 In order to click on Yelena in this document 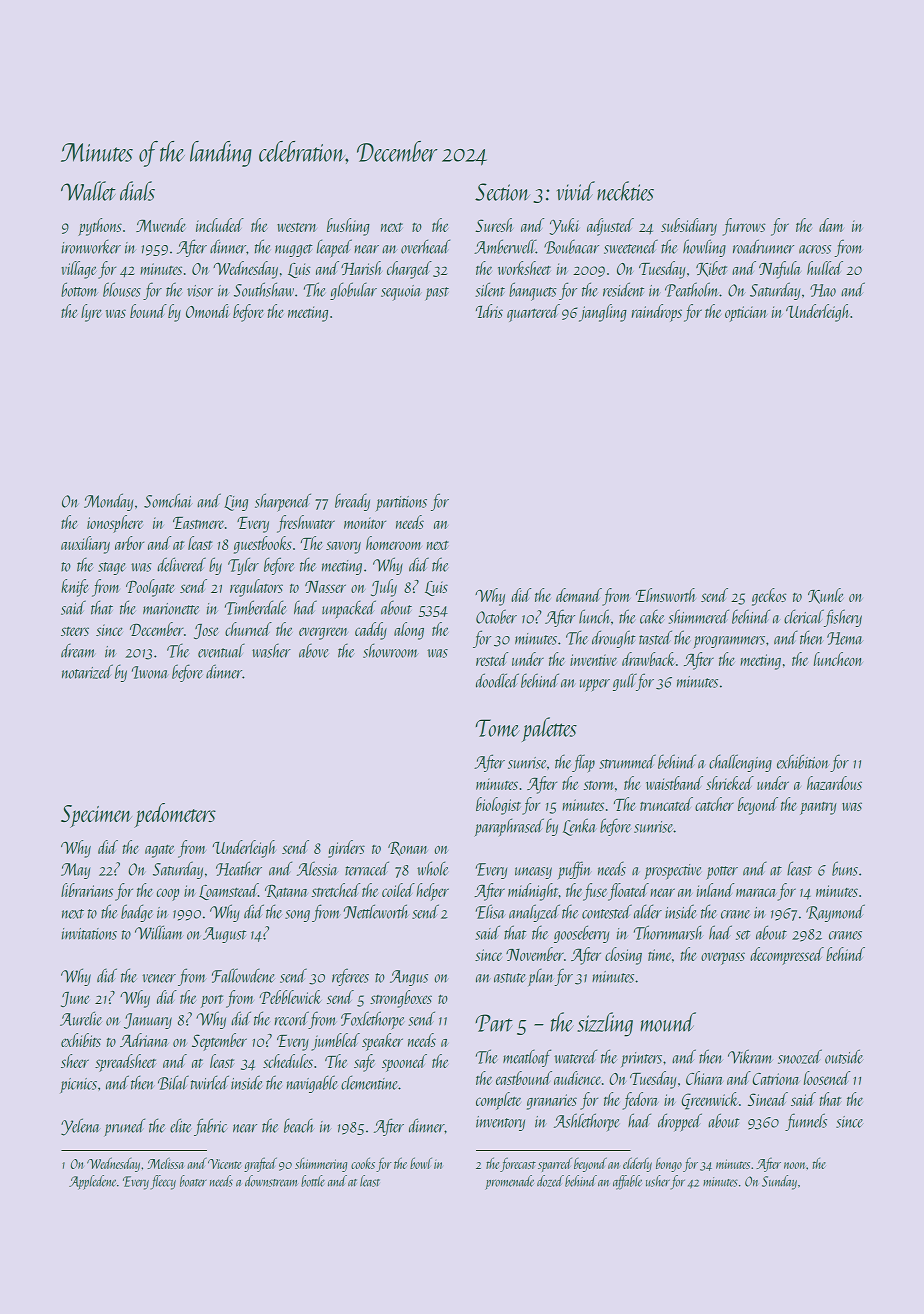, I will do `click(80, 1127)`.
